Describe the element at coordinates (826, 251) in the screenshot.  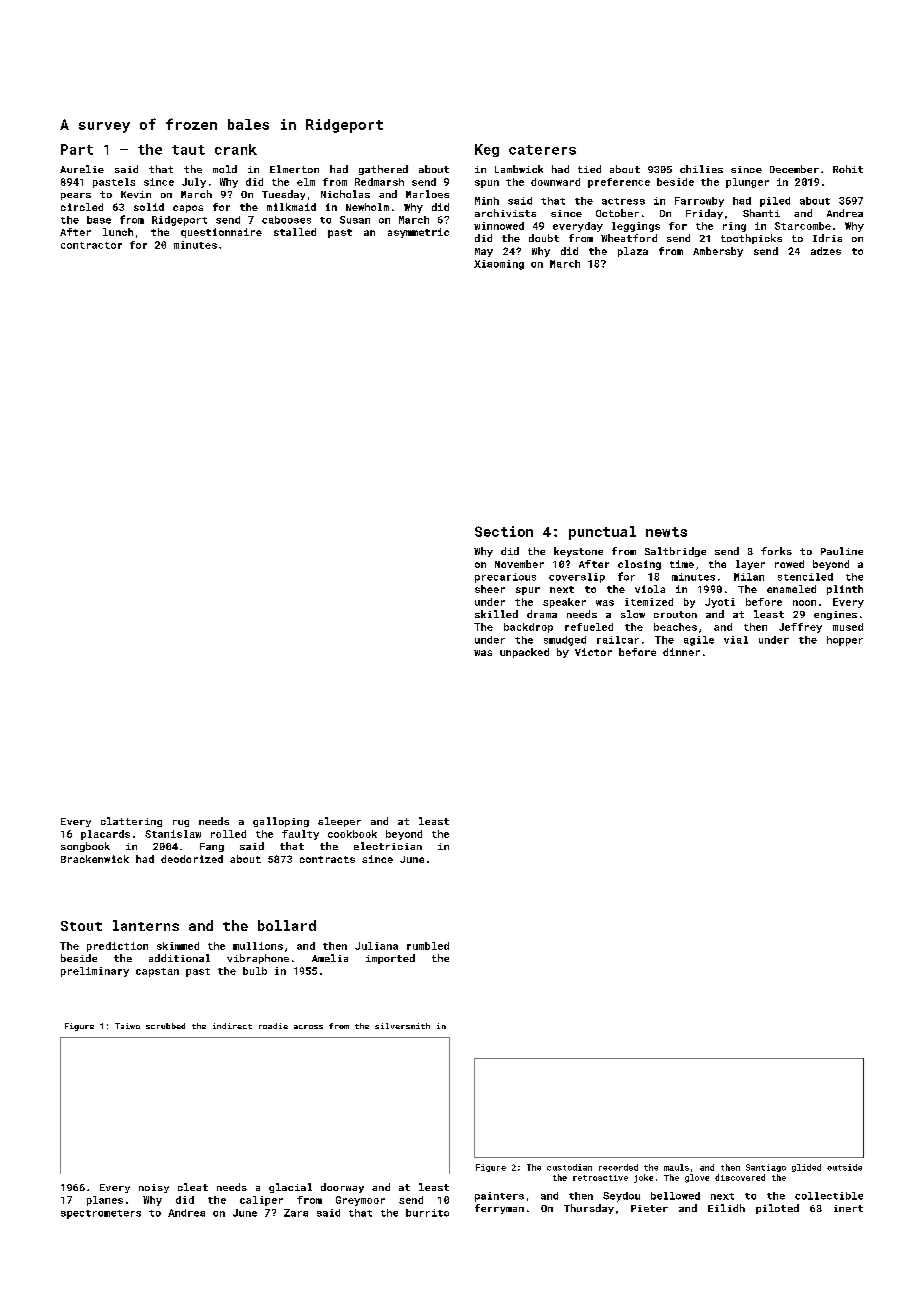
I see `adzes` at that location.
